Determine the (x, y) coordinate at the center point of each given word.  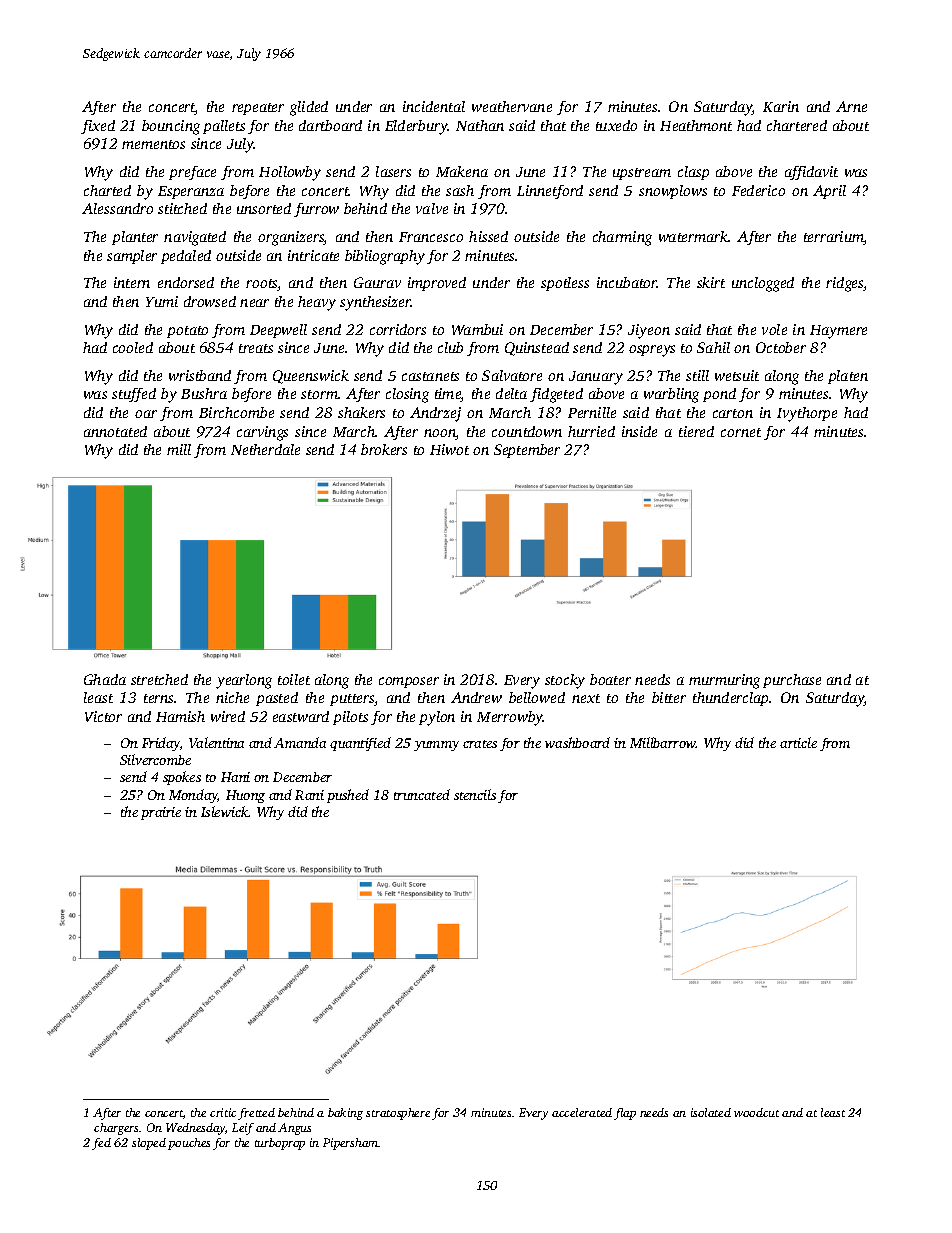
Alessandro (117, 208)
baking (345, 1114)
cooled (133, 347)
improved (437, 284)
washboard (577, 742)
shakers (361, 412)
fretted (256, 1114)
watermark (693, 236)
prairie (161, 813)
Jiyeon (649, 331)
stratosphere (398, 1114)
